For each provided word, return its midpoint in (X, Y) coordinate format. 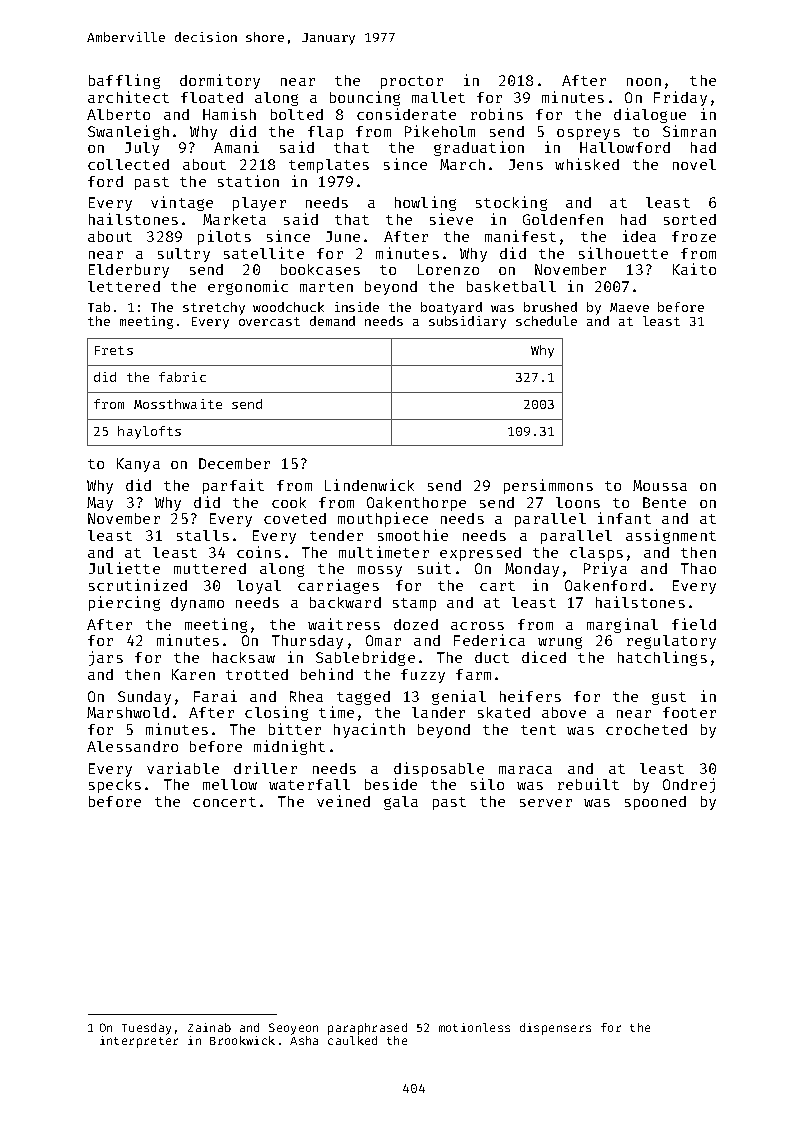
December (234, 463)
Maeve (629, 307)
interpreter (139, 1042)
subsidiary (467, 322)
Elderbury (129, 271)
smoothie (413, 535)
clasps (596, 554)
